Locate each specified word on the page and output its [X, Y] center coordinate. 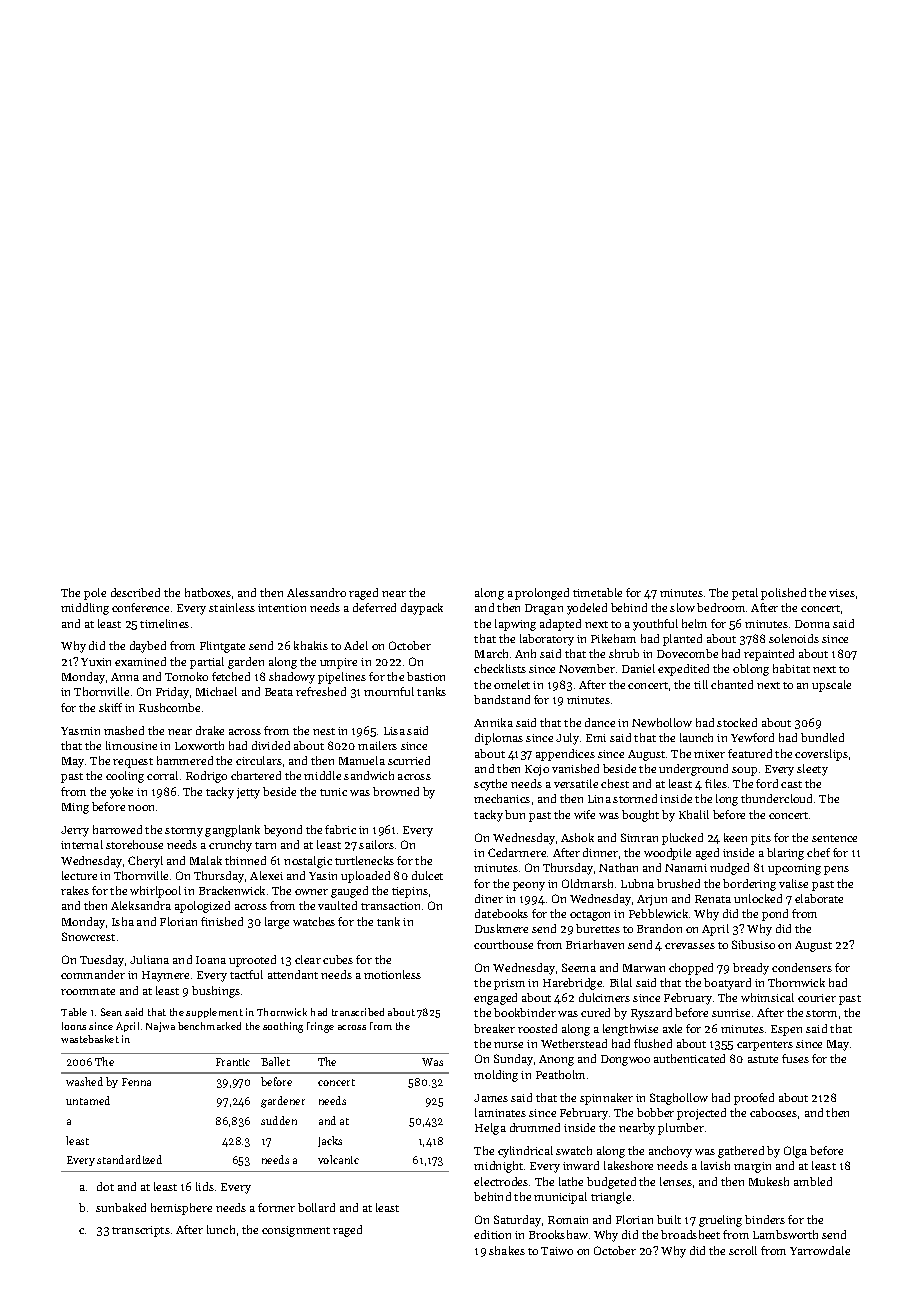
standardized [129, 1159]
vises [842, 593]
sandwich [369, 775]
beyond [283, 831]
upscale [831, 686]
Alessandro [316, 592]
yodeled [587, 609]
